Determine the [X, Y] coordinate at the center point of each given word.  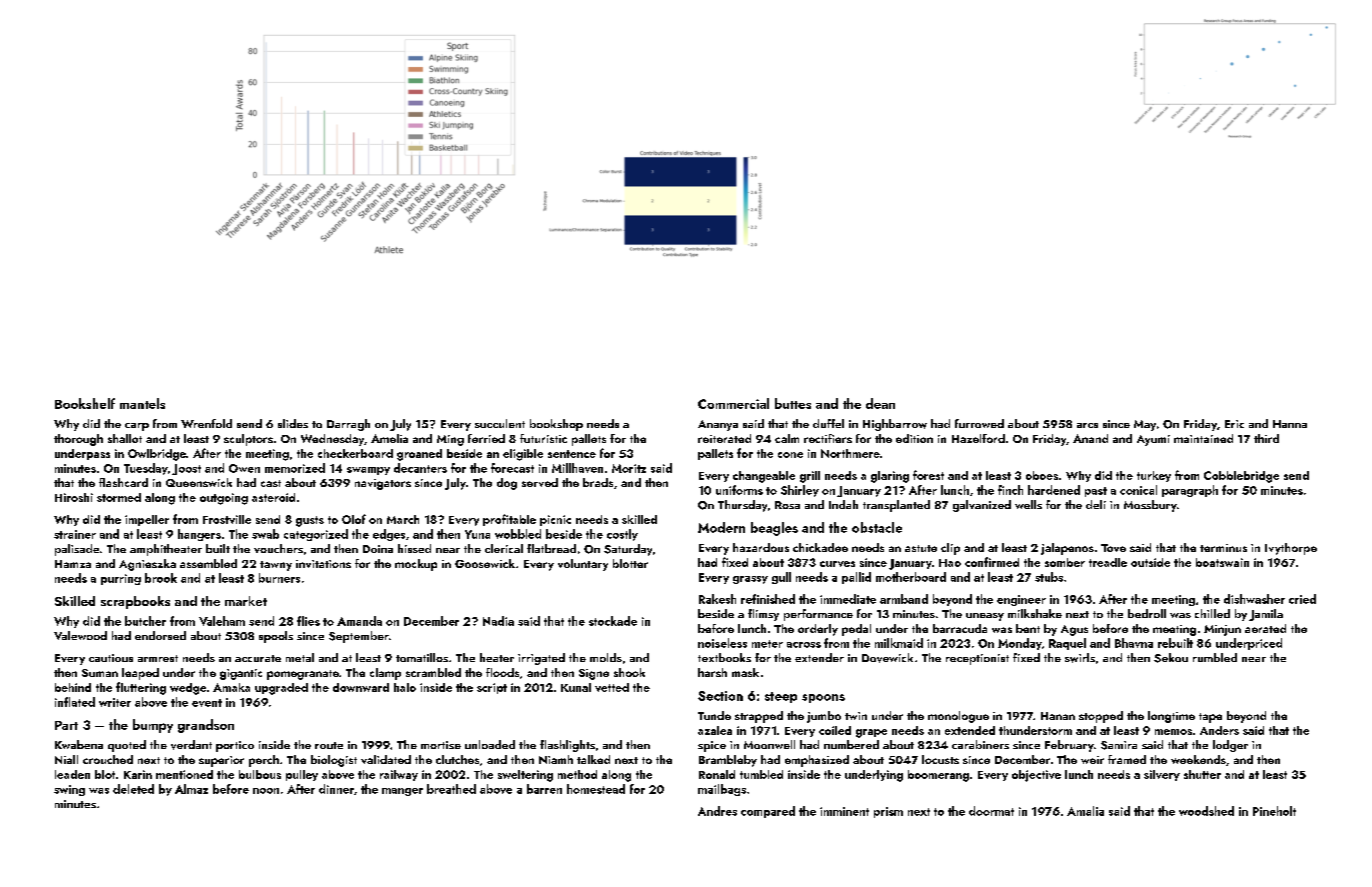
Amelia [389, 438]
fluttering [141, 688]
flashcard [123, 482]
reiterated [724, 438]
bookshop [556, 425]
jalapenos [1067, 549]
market [246, 601]
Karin [138, 774]
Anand [1090, 438]
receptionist [977, 659]
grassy [750, 580]
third [1266, 438]
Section [720, 696]
